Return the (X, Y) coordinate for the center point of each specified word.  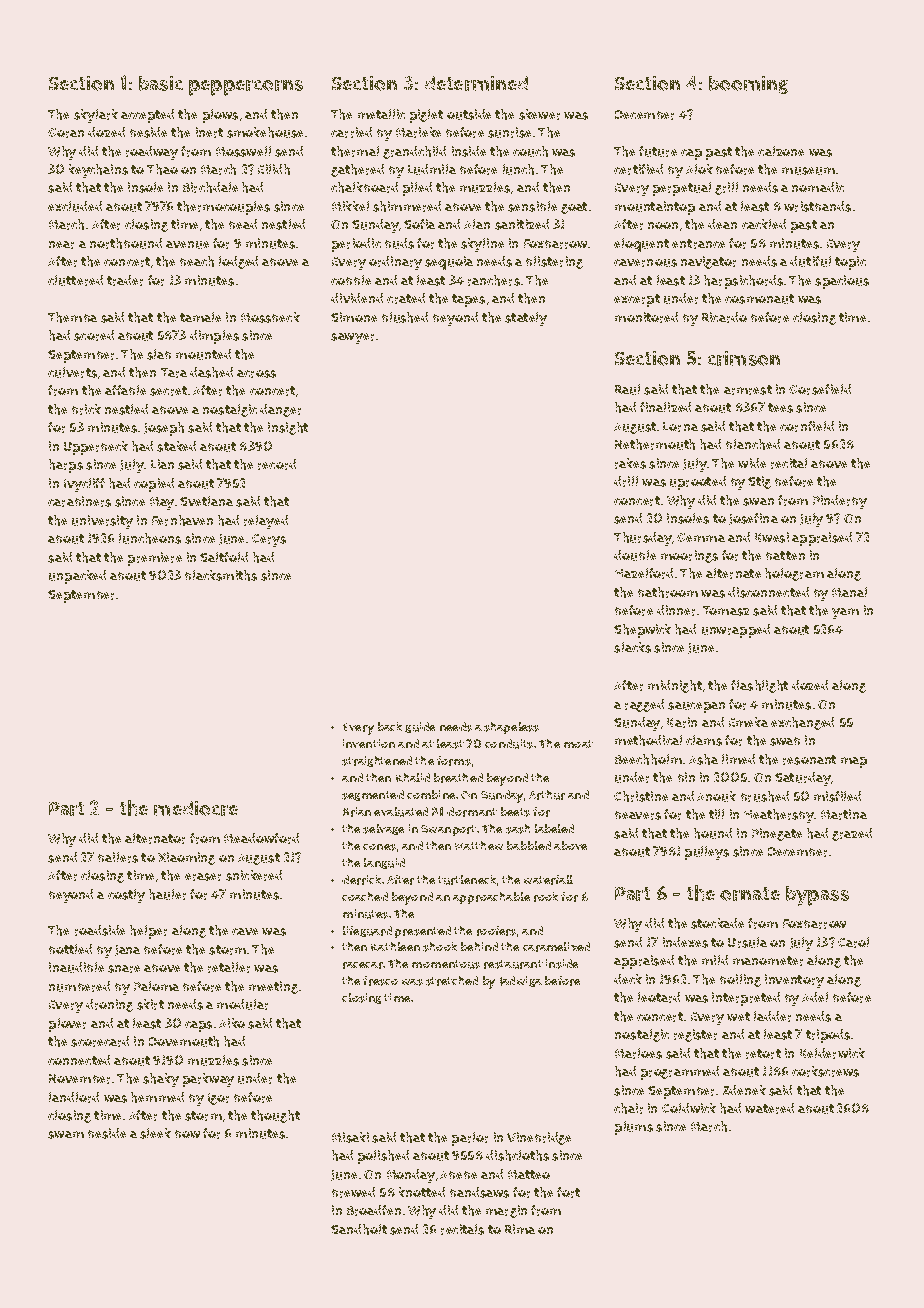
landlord (74, 1097)
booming (748, 85)
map (854, 762)
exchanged (802, 723)
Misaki (350, 1137)
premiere (155, 559)
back (390, 726)
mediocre (196, 808)
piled (417, 189)
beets (515, 812)
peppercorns (246, 88)
